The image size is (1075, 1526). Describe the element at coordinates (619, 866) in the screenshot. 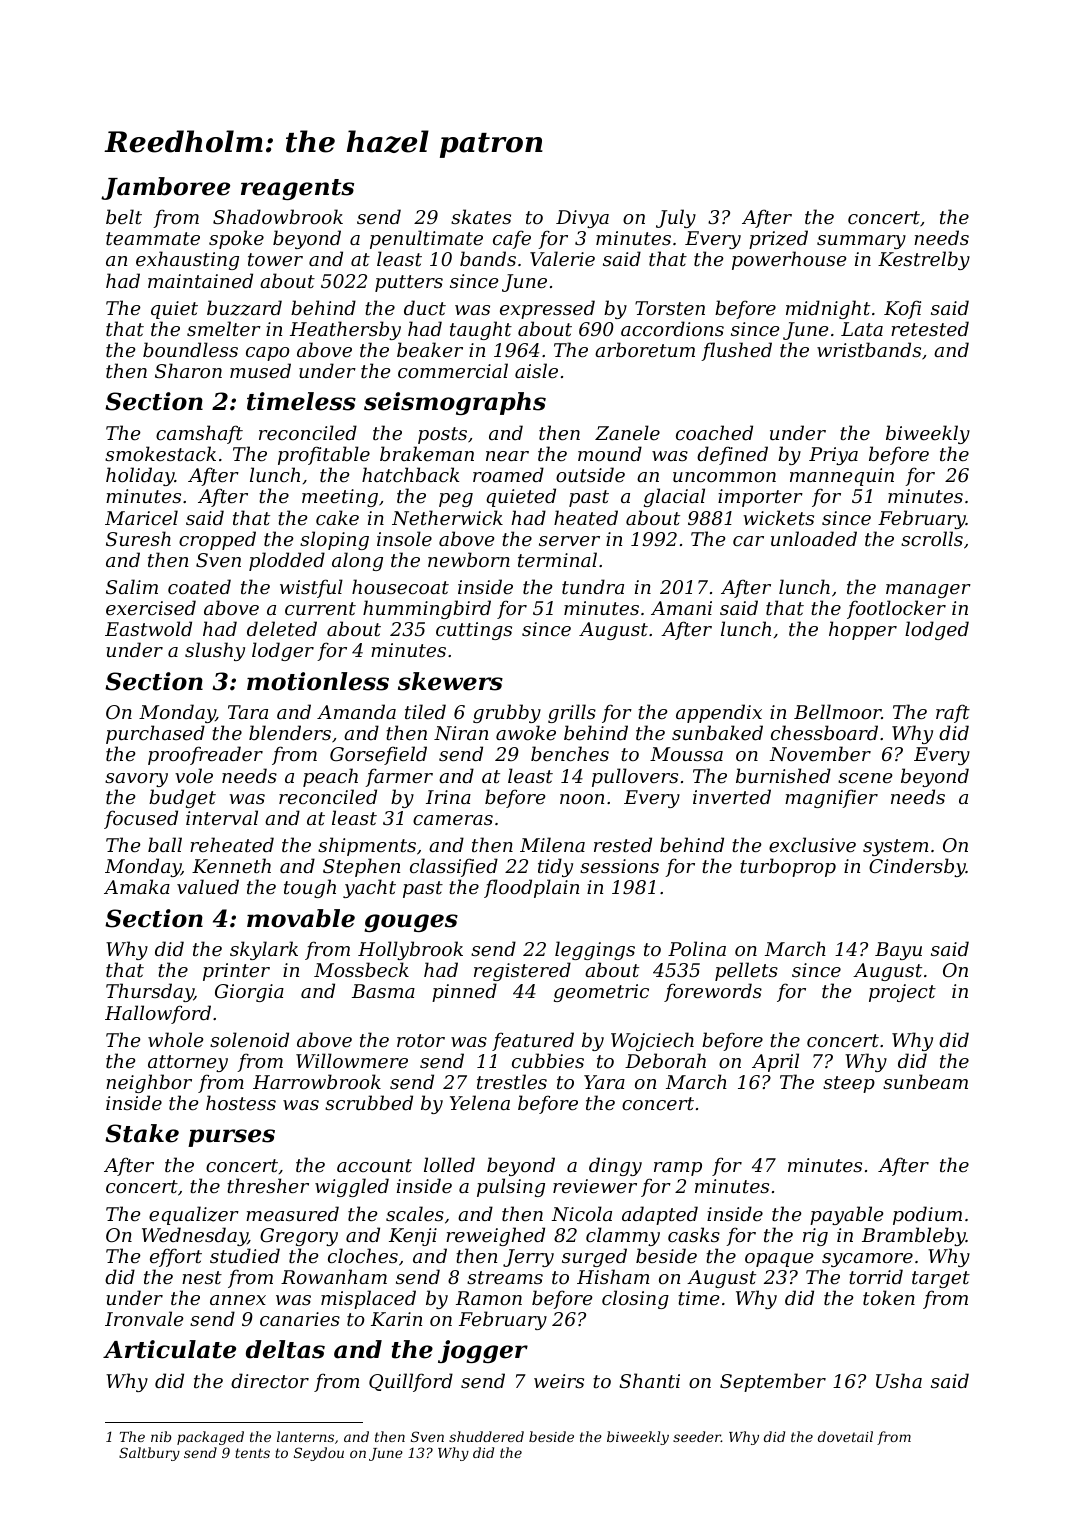

I see `sessions` at that location.
